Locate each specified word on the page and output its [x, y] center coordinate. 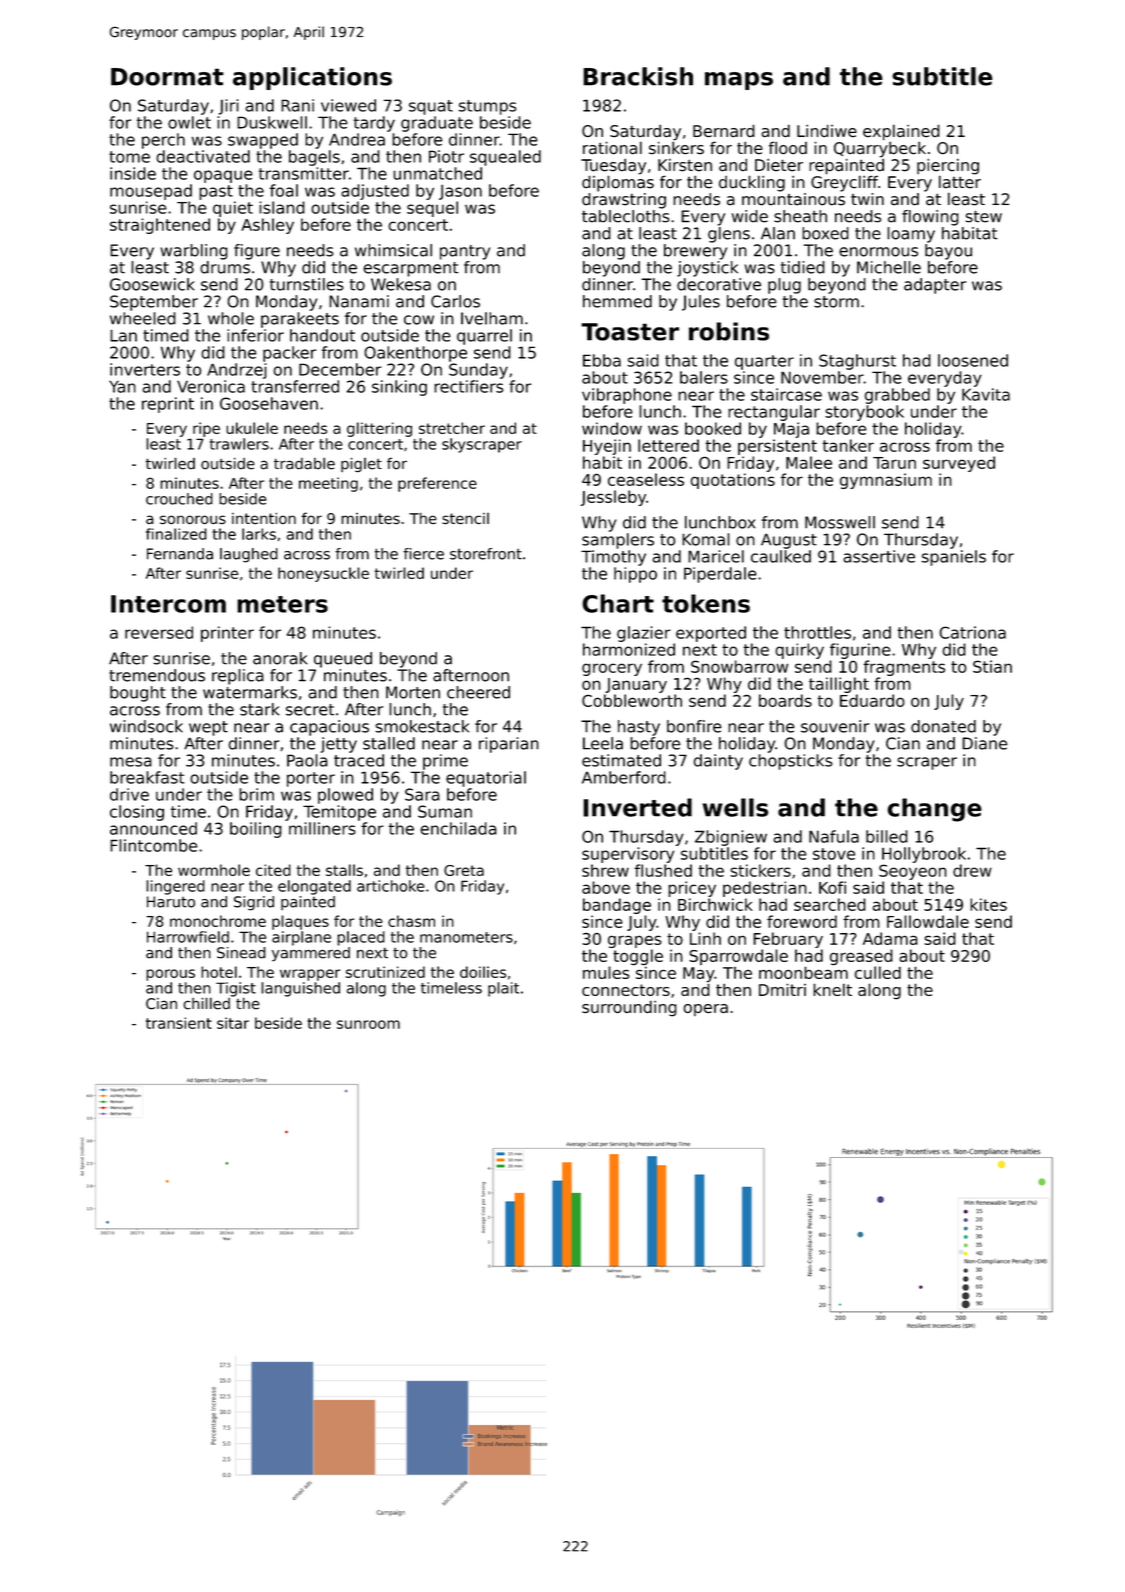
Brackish [638, 76]
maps [739, 81]
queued [343, 660]
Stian [992, 666]
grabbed [897, 396]
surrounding [629, 1008]
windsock [146, 726]
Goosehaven [269, 403]
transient [179, 1023]
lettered [668, 445]
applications [312, 78]
